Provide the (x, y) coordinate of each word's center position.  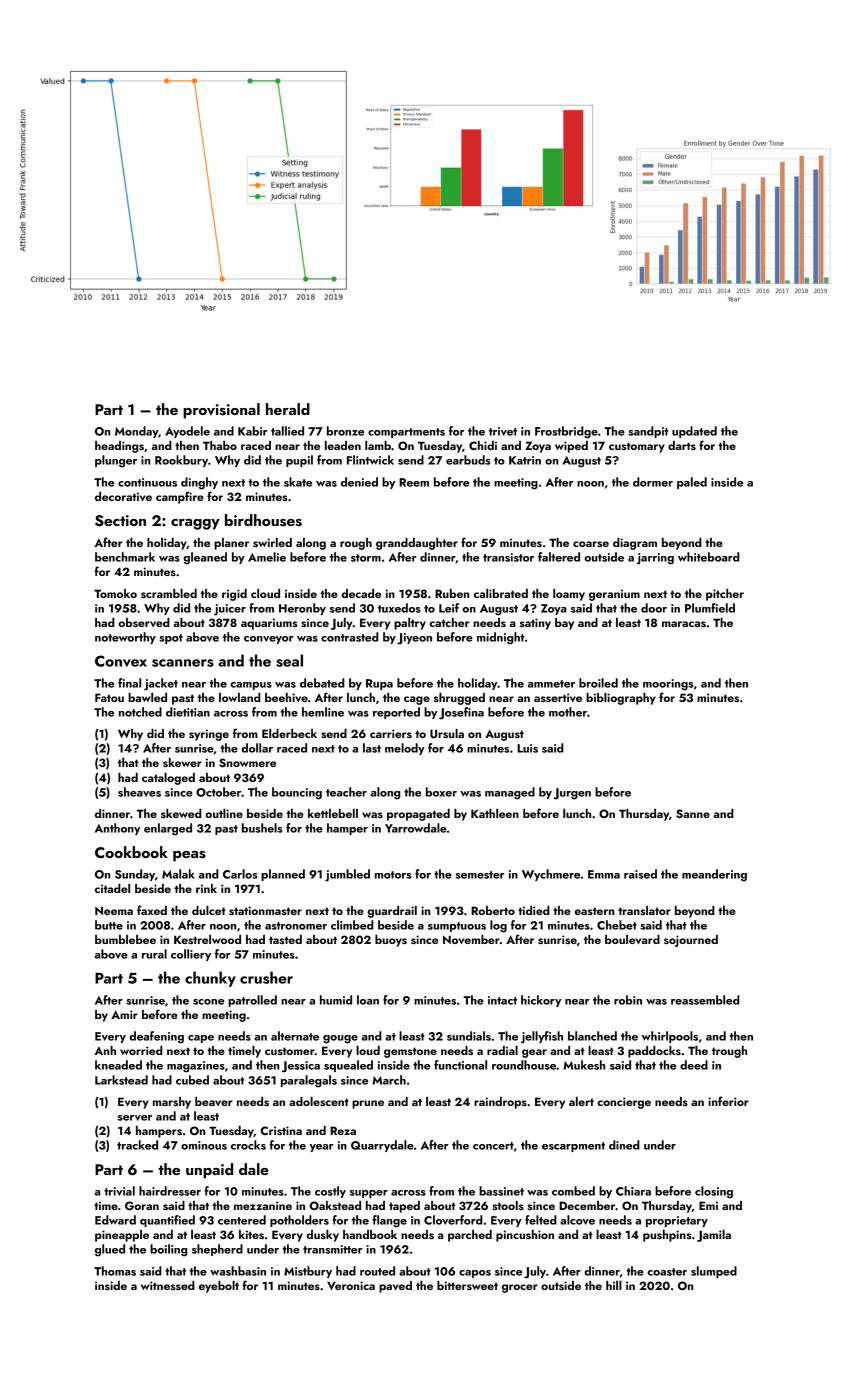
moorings (668, 685)
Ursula (447, 734)
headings (119, 447)
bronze (345, 431)
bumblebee (125, 939)
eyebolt (219, 1287)
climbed (352, 925)
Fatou (109, 697)
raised (640, 874)
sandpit (648, 432)
